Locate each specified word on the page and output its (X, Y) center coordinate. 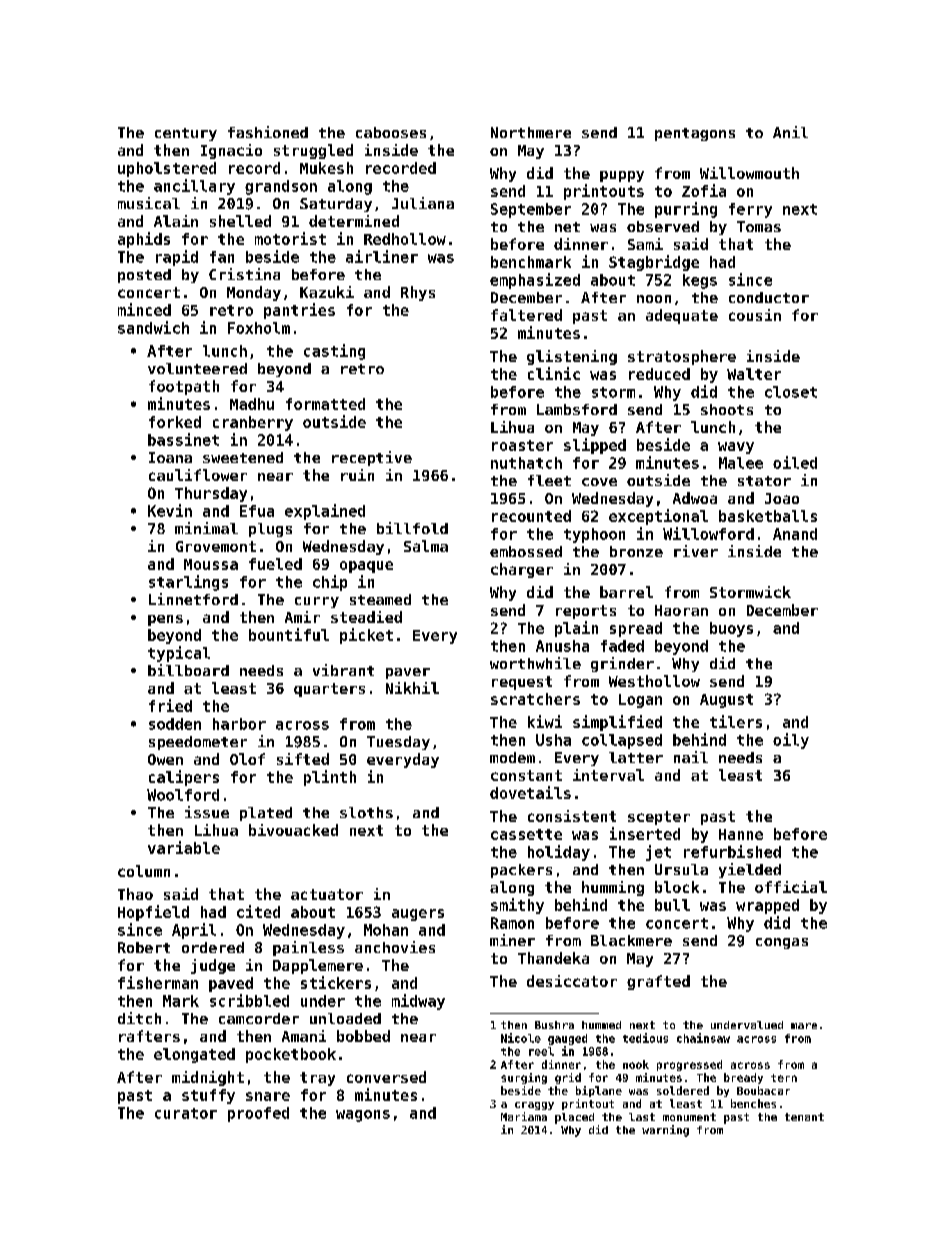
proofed (258, 1114)
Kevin (170, 510)
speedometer (198, 743)
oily (791, 741)
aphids (144, 240)
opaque (366, 567)
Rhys (418, 293)
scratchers (535, 699)
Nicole (521, 1038)
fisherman (158, 982)
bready (743, 1078)
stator (764, 481)
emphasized (535, 281)
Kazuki (327, 292)
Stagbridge (654, 263)
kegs (700, 281)
